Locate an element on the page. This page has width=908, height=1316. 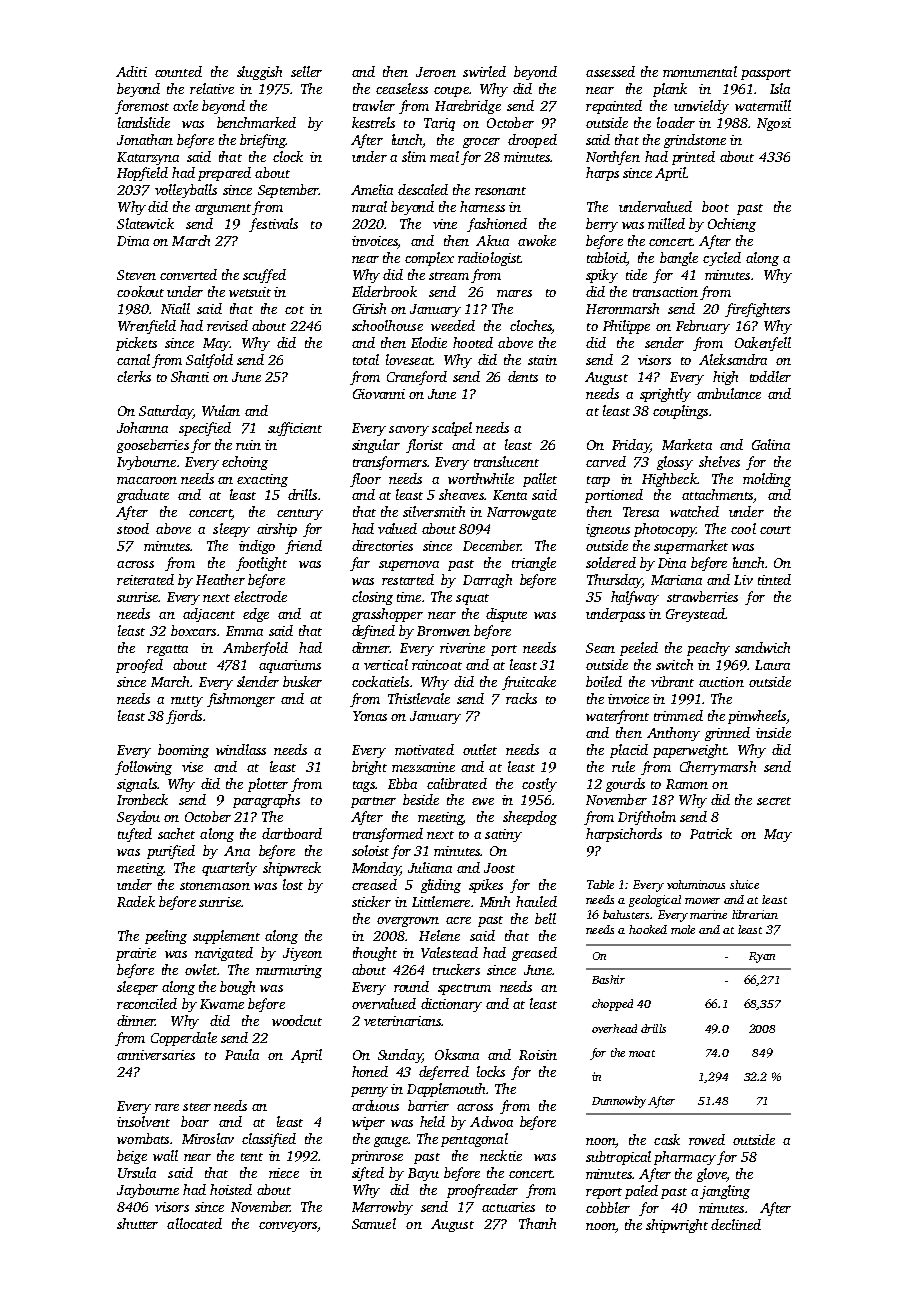
rowed is located at coordinates (707, 1139).
